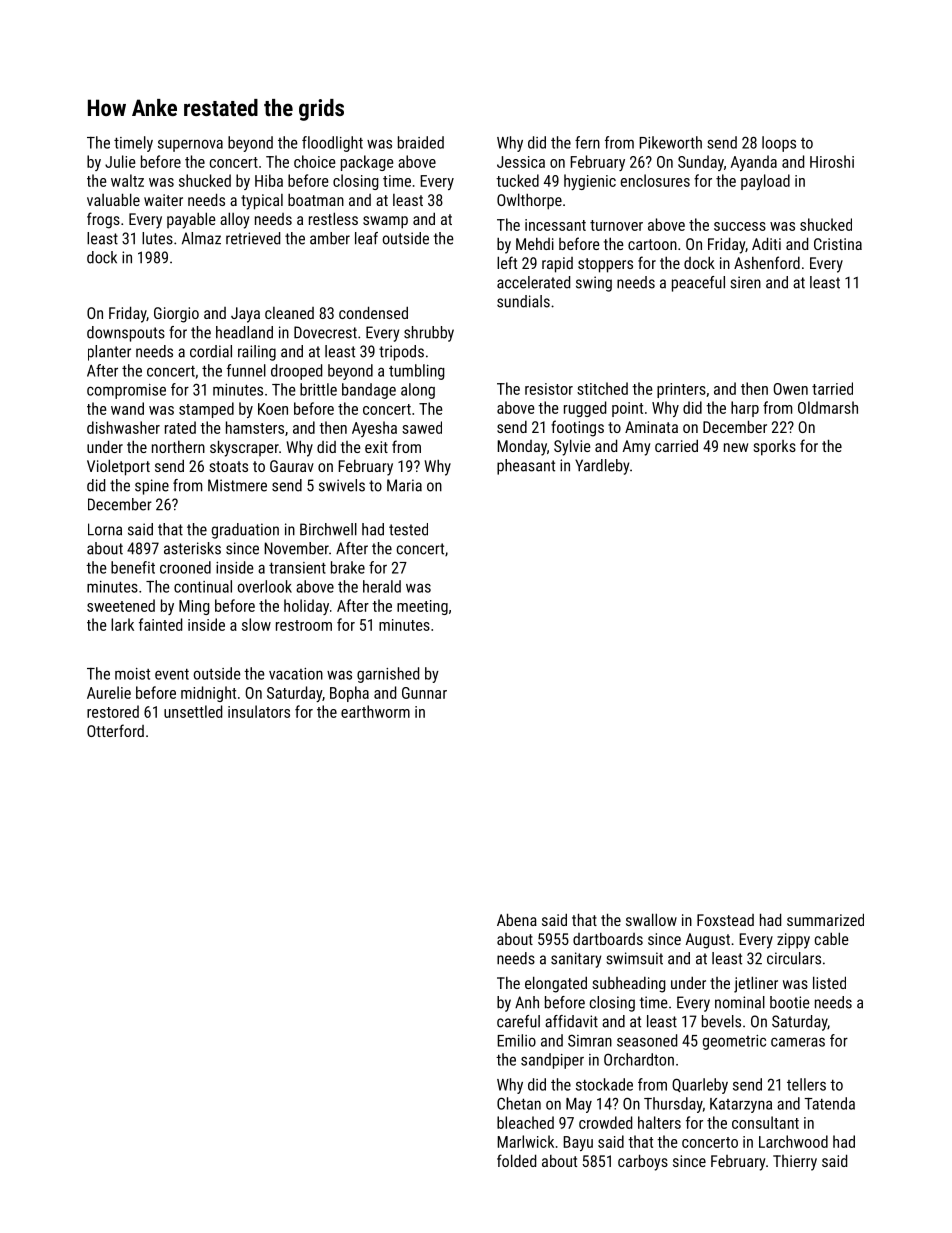  I want to click on benefit, so click(133, 567).
